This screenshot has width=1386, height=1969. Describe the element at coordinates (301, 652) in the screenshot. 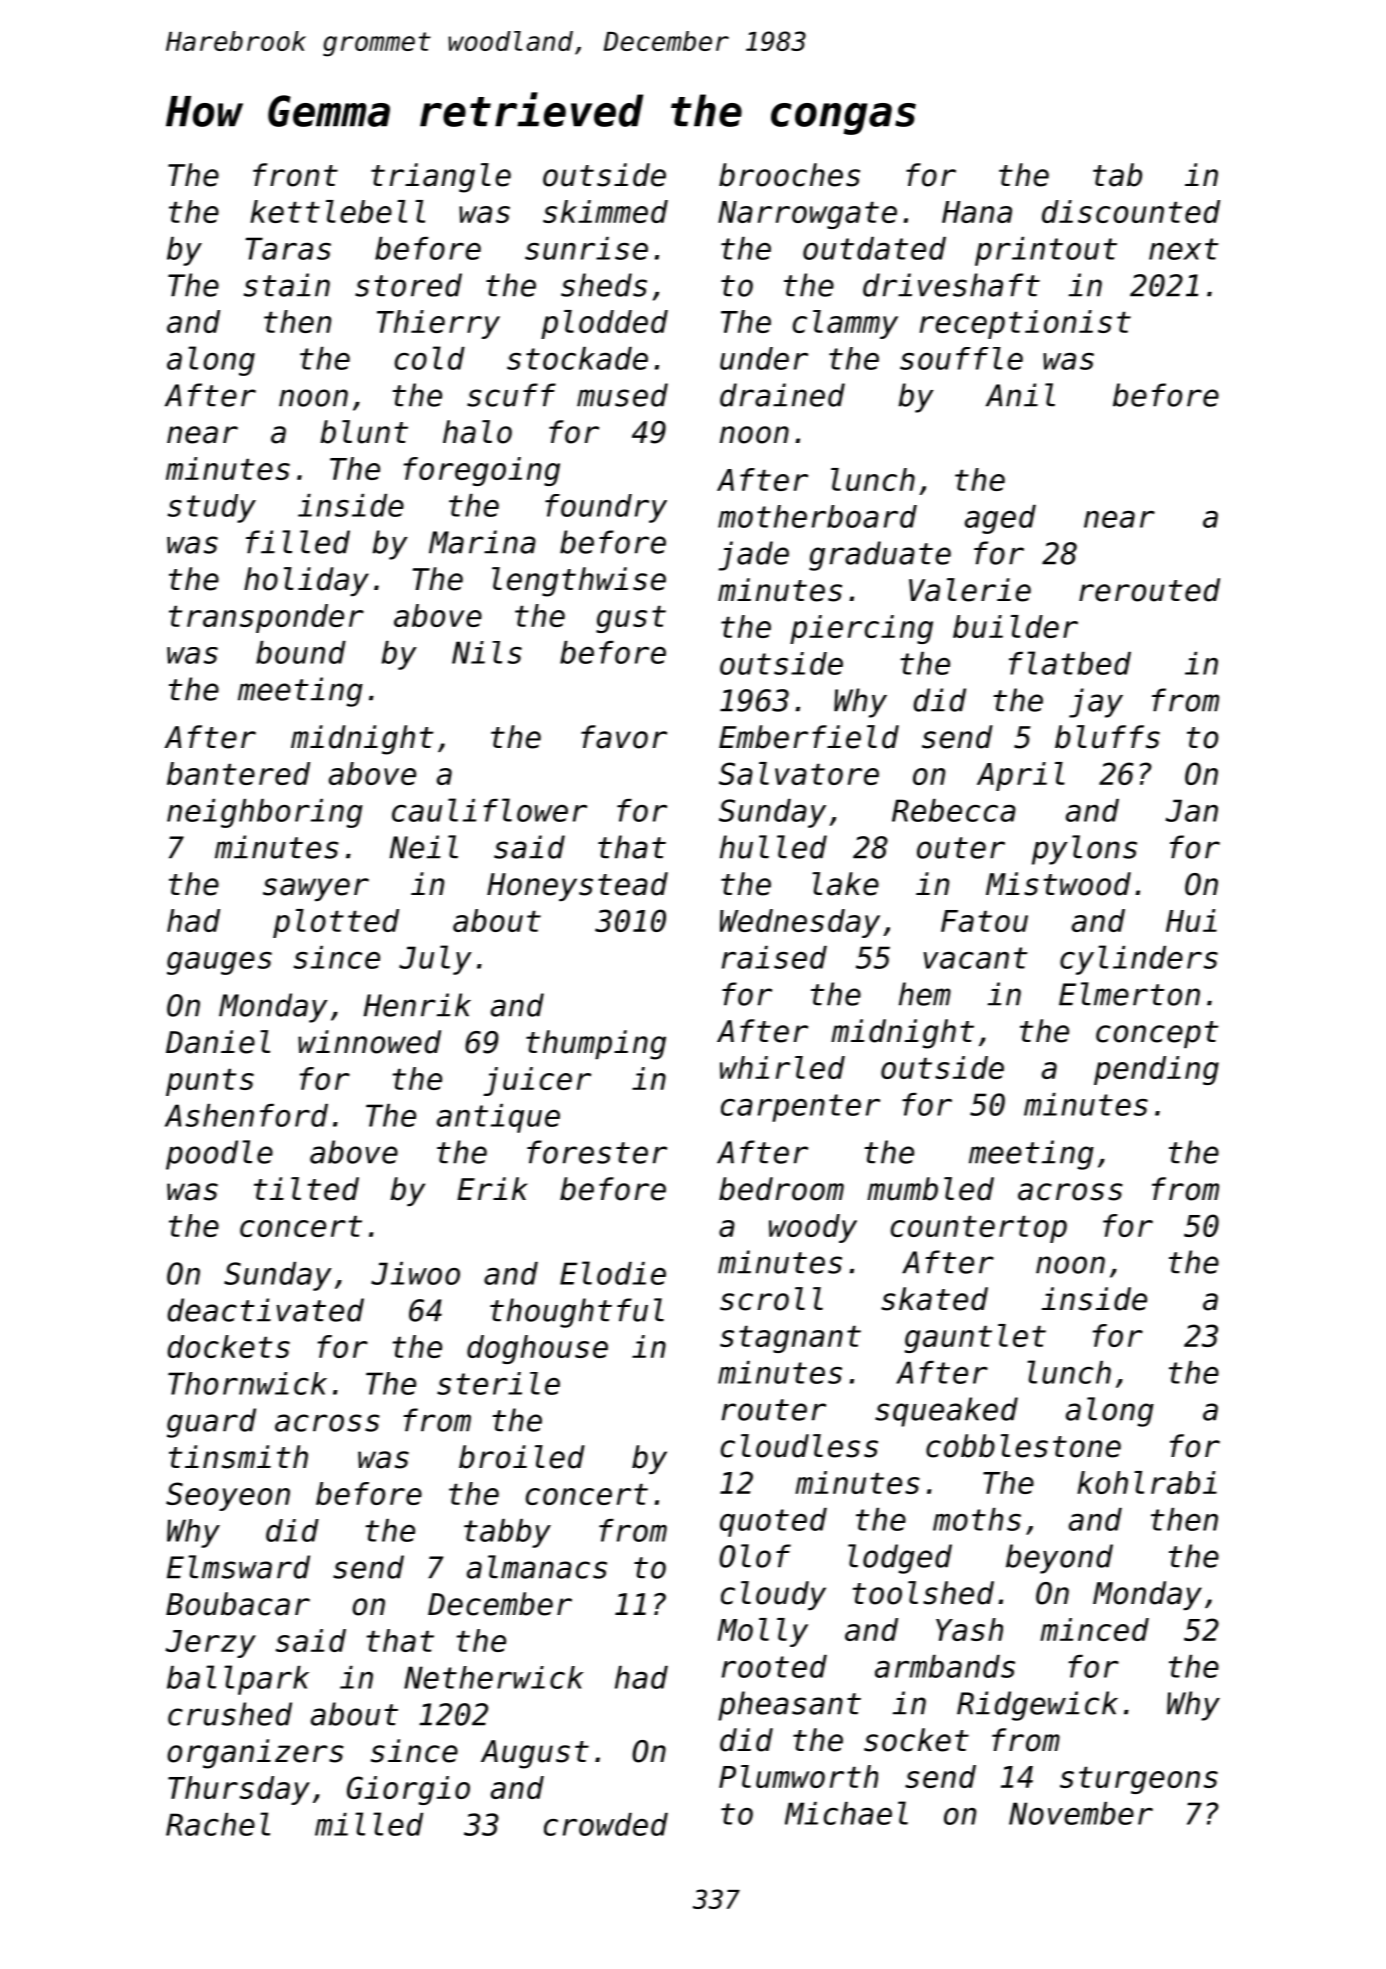

I see `bound` at that location.
